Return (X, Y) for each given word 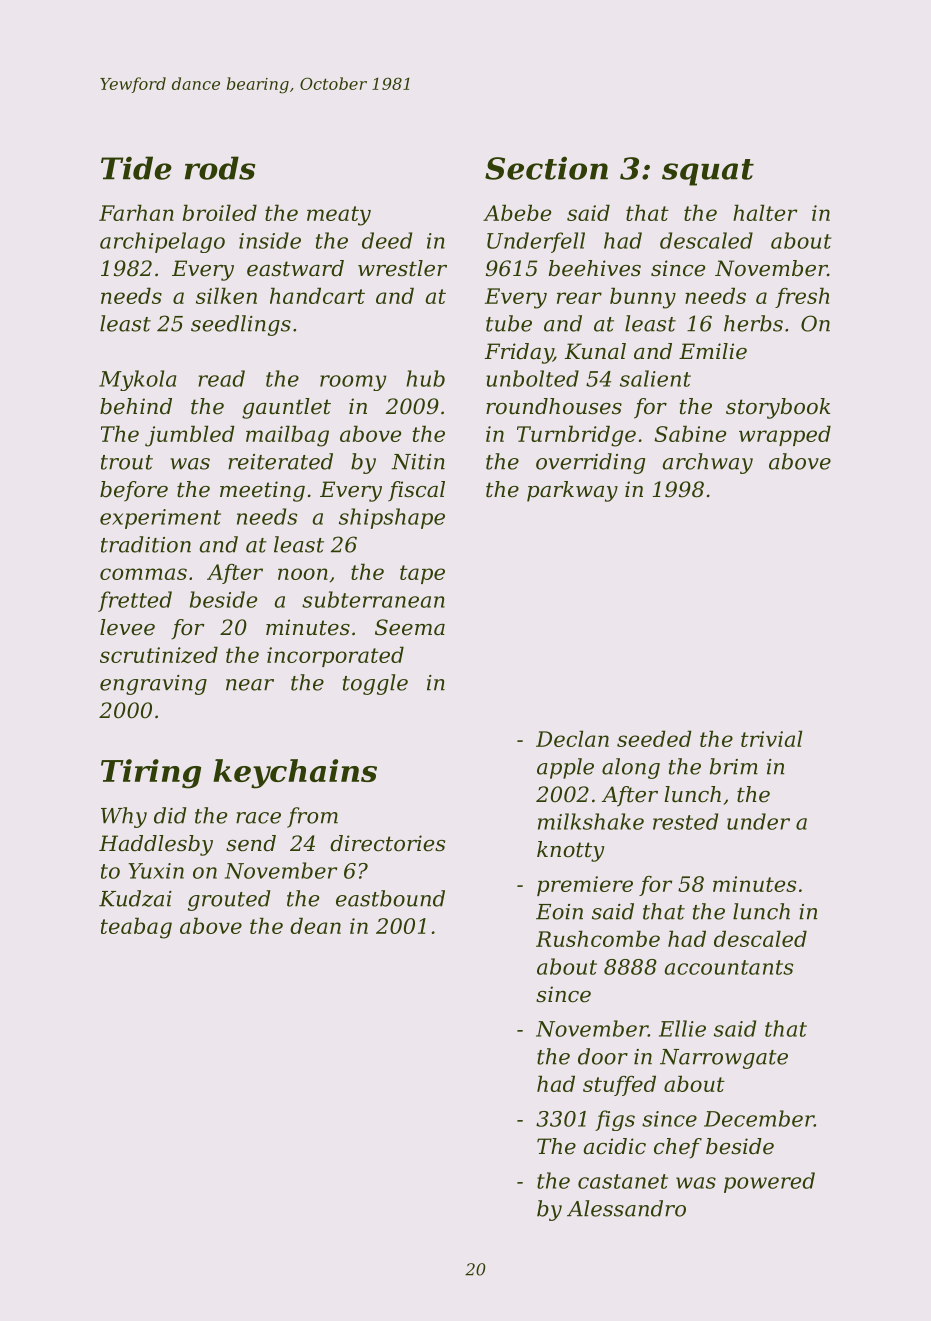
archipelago (162, 242)
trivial (771, 738)
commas (143, 574)
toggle (375, 684)
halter (765, 212)
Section (546, 168)
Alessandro (626, 1208)
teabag (136, 928)
